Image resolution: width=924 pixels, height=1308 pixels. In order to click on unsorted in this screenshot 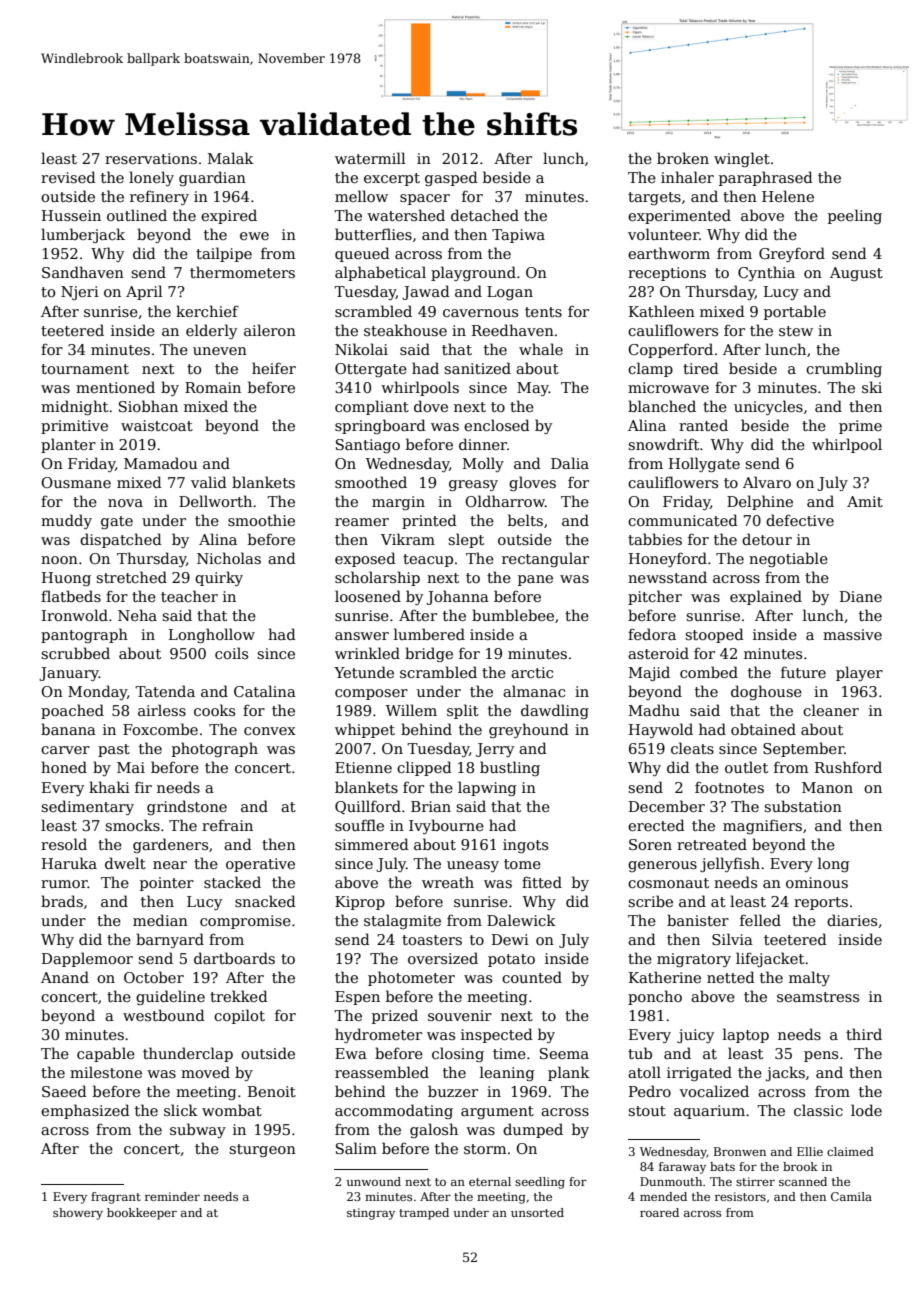, I will do `click(537, 1212)`.
